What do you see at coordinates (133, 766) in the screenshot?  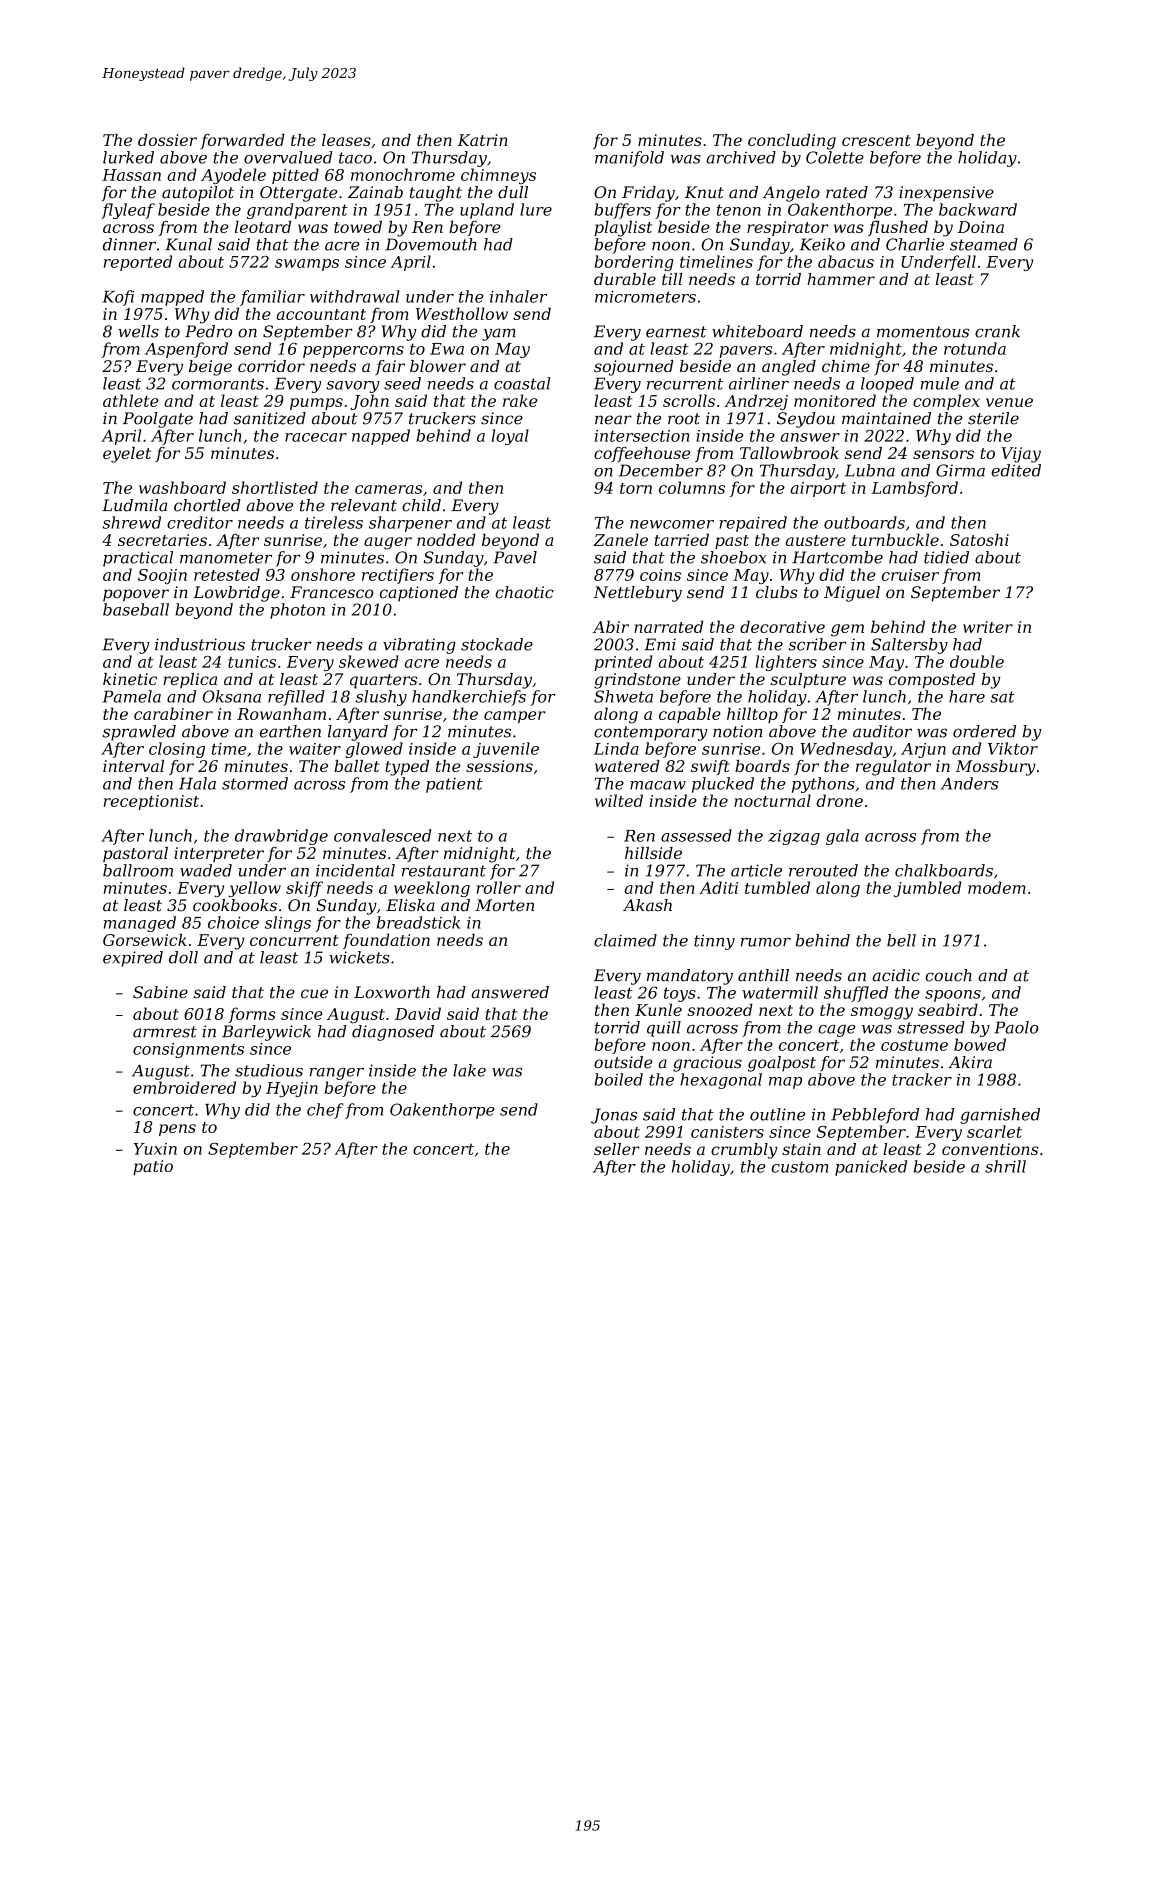 I see `interval` at bounding box center [133, 766].
